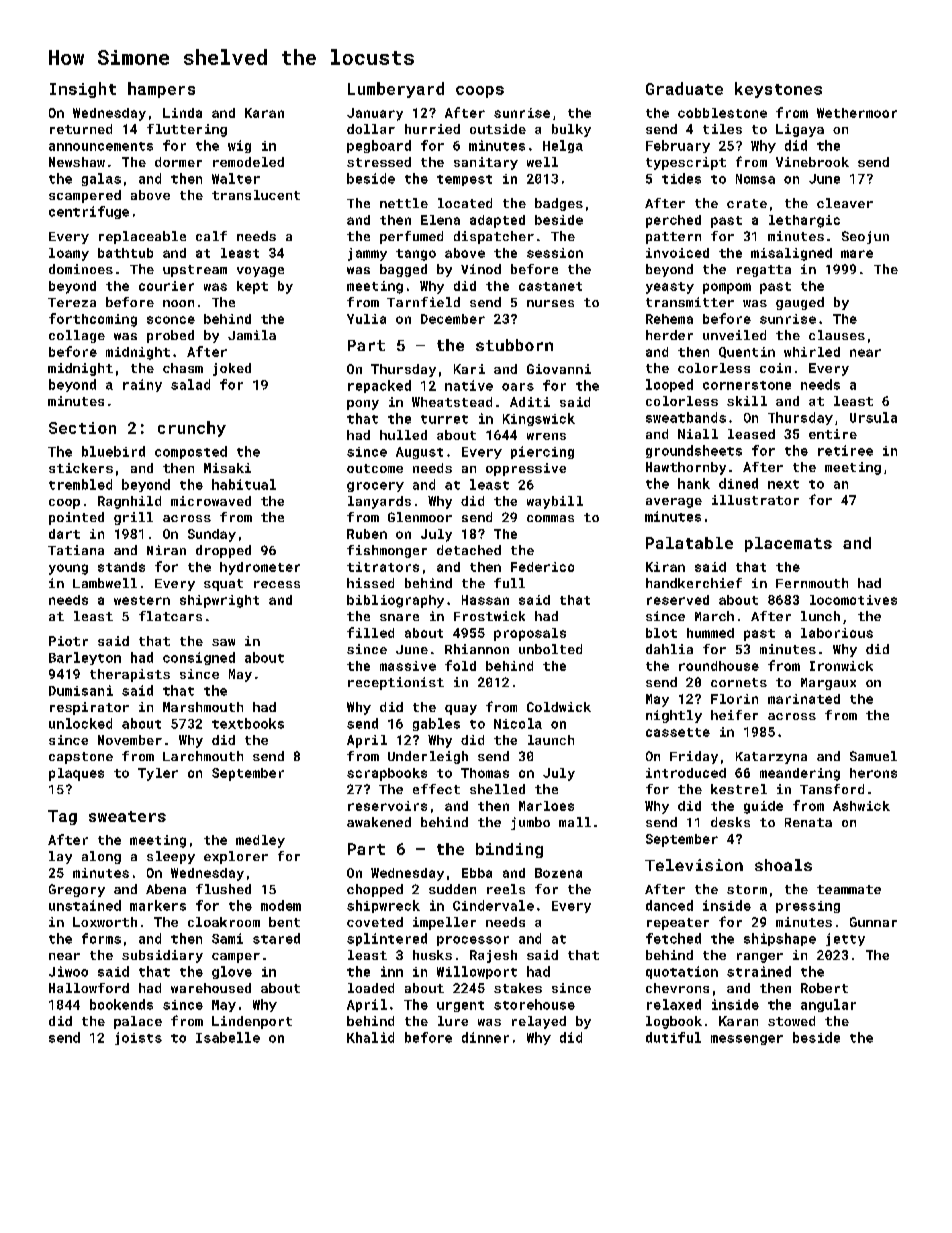  Describe the element at coordinates (138, 1038) in the screenshot. I see `joists` at that location.
